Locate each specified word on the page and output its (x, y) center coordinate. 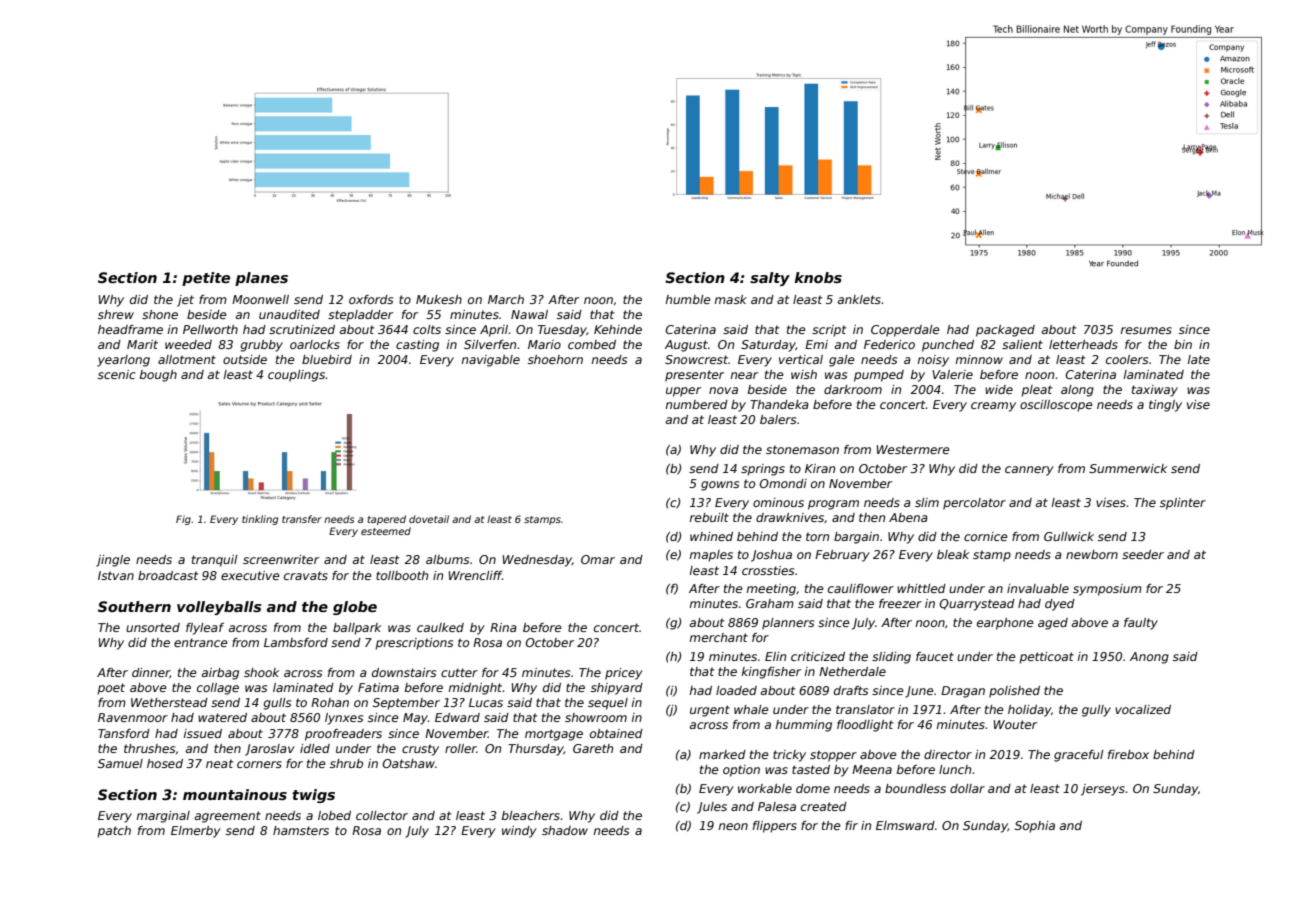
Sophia (1035, 827)
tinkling (260, 520)
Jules (712, 808)
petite (206, 279)
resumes (1146, 330)
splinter (1183, 504)
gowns (720, 486)
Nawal (529, 314)
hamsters (301, 830)
